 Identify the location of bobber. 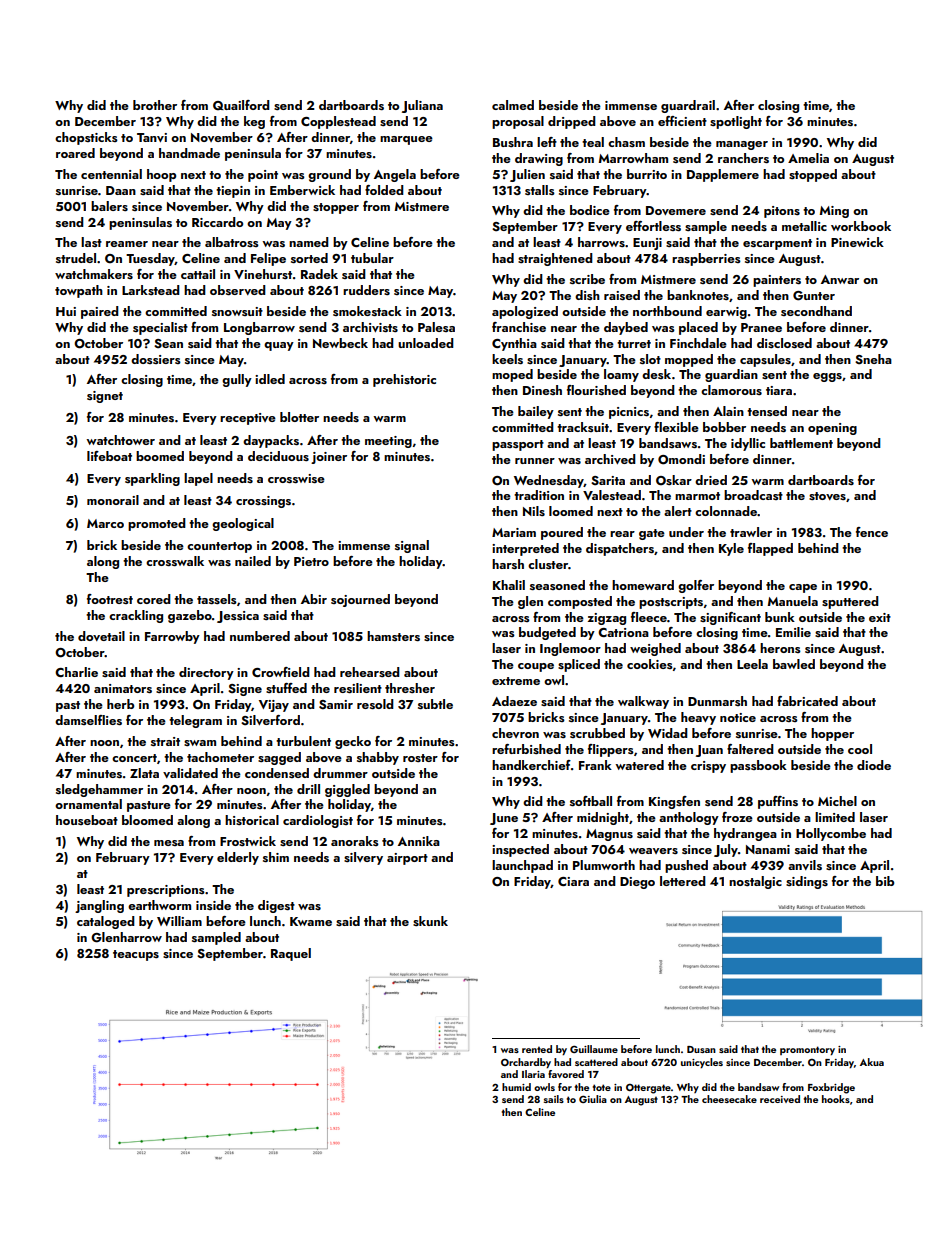
(724, 427).
